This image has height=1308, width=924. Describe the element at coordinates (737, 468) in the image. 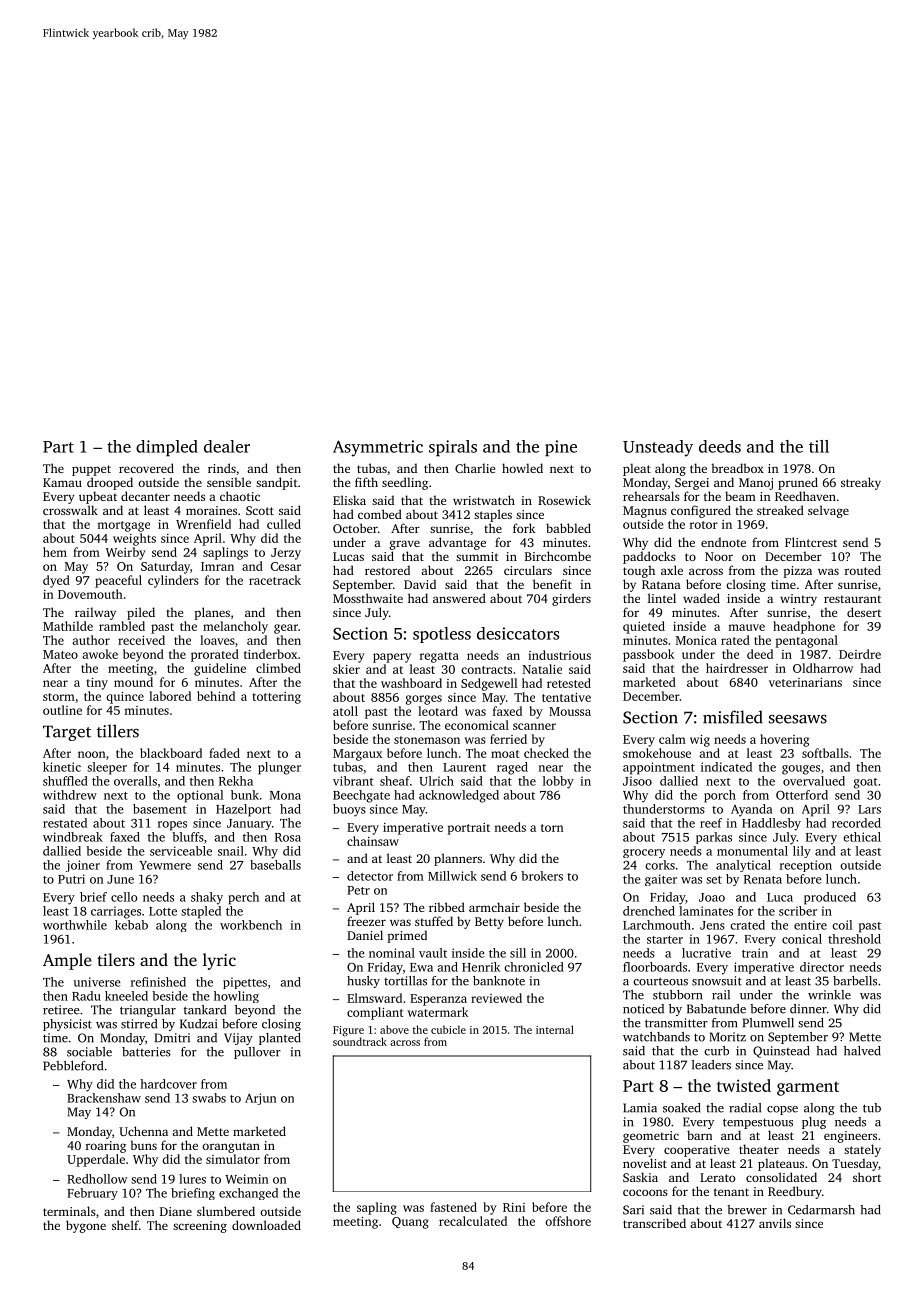

I see `breadbox` at that location.
